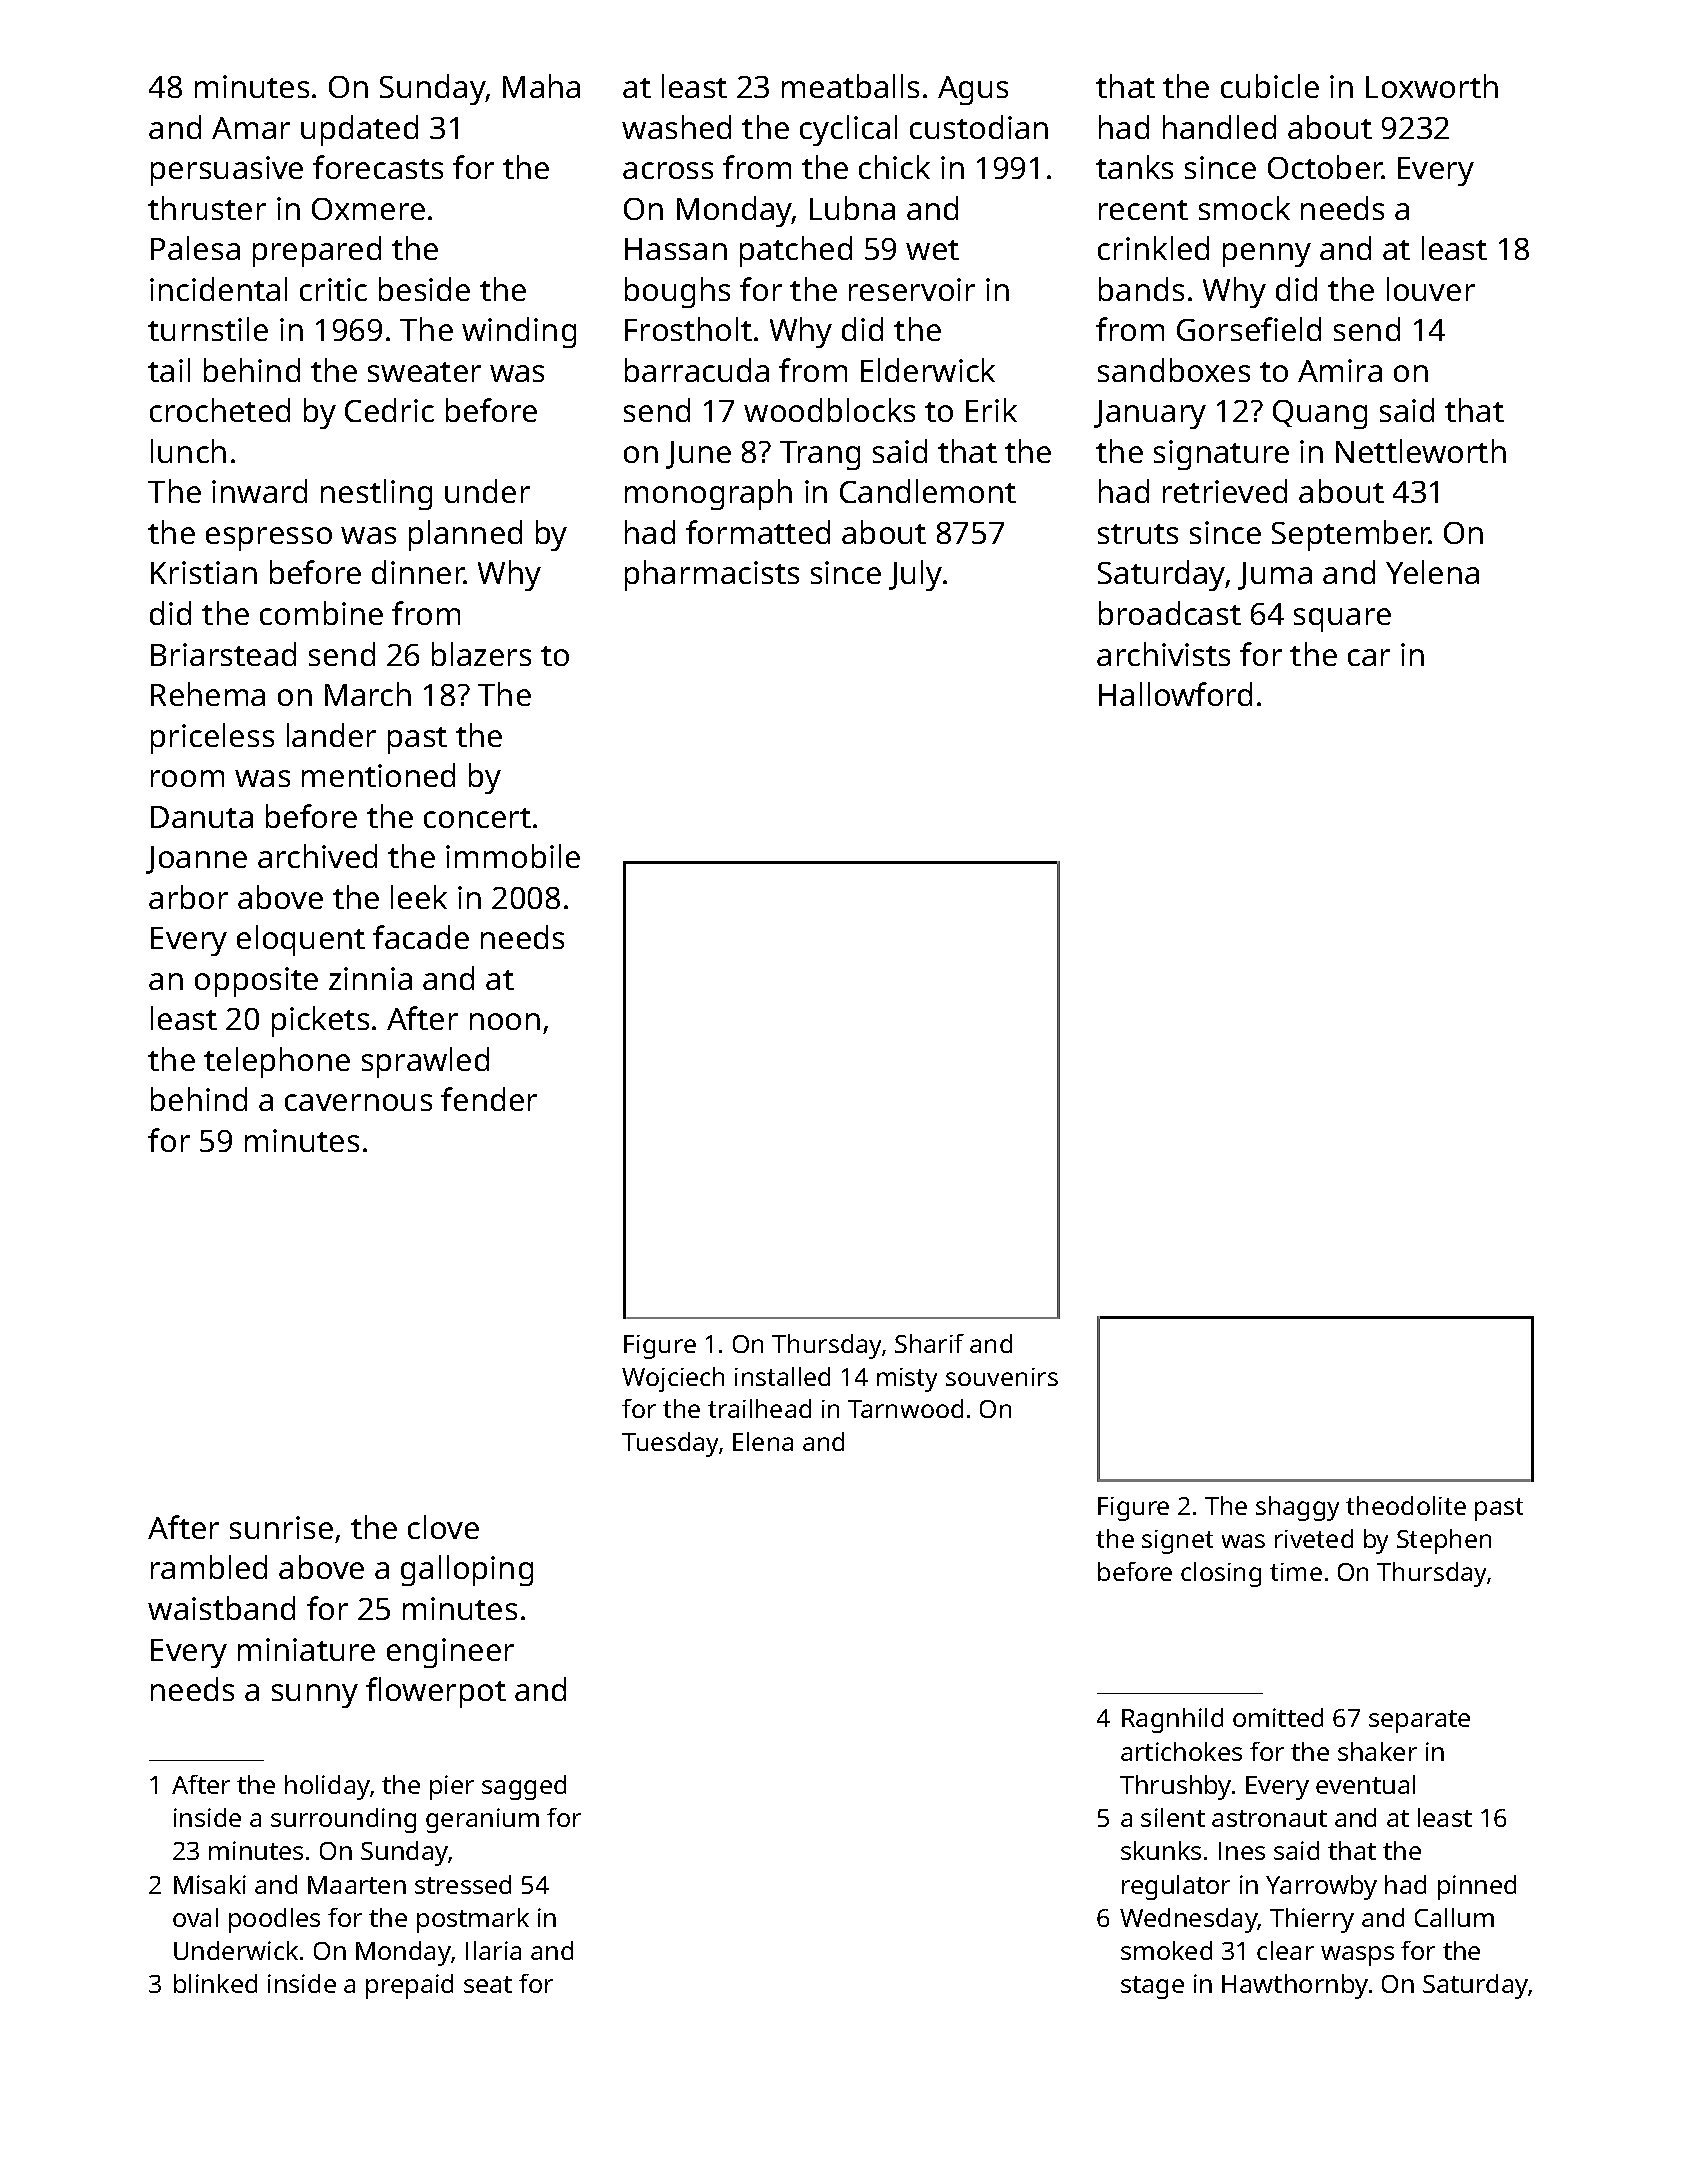 Image resolution: width=1683 pixels, height=2178 pixels. I want to click on fender, so click(489, 1099).
